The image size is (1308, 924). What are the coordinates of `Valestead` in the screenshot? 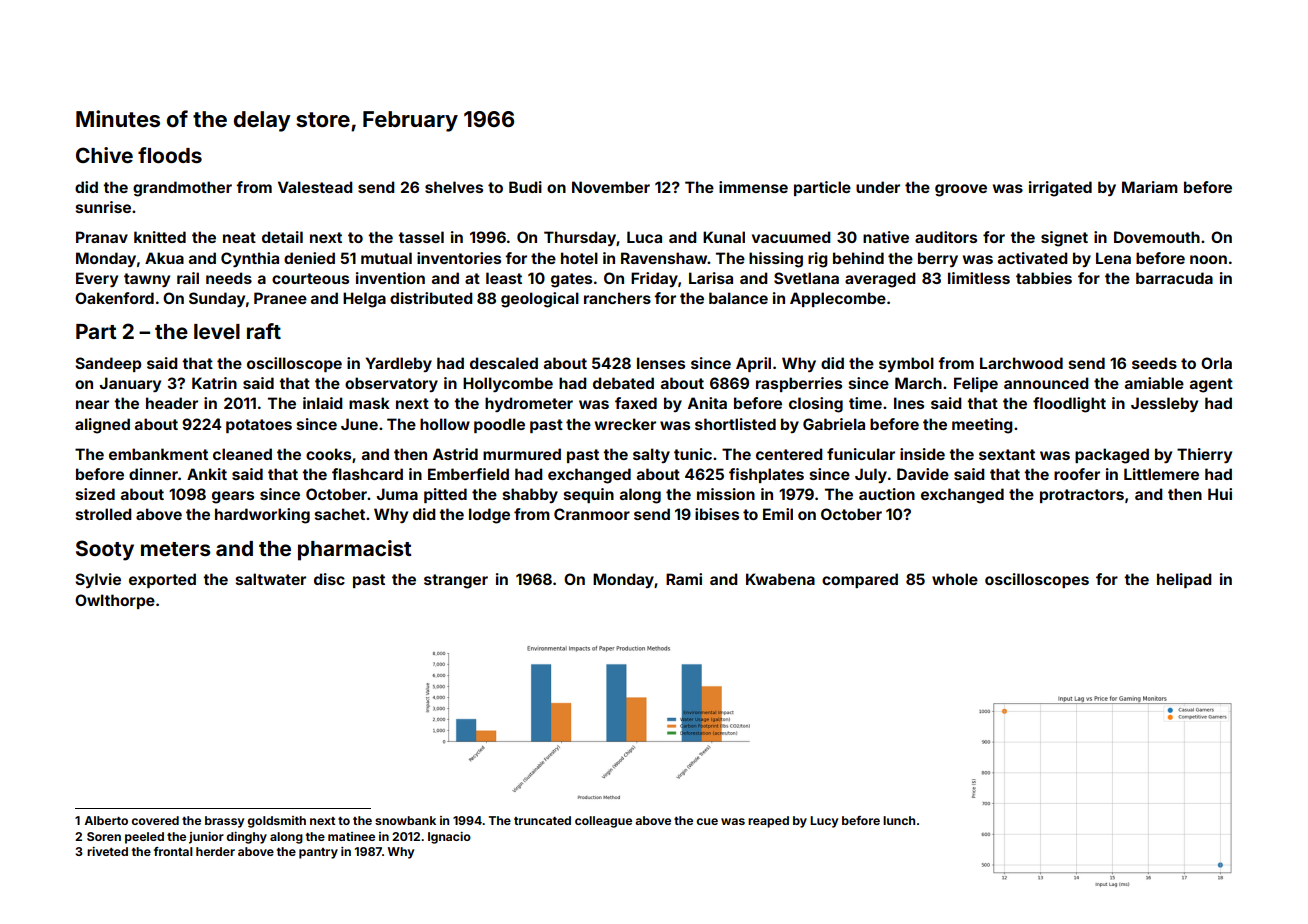 It's located at (315, 187).
